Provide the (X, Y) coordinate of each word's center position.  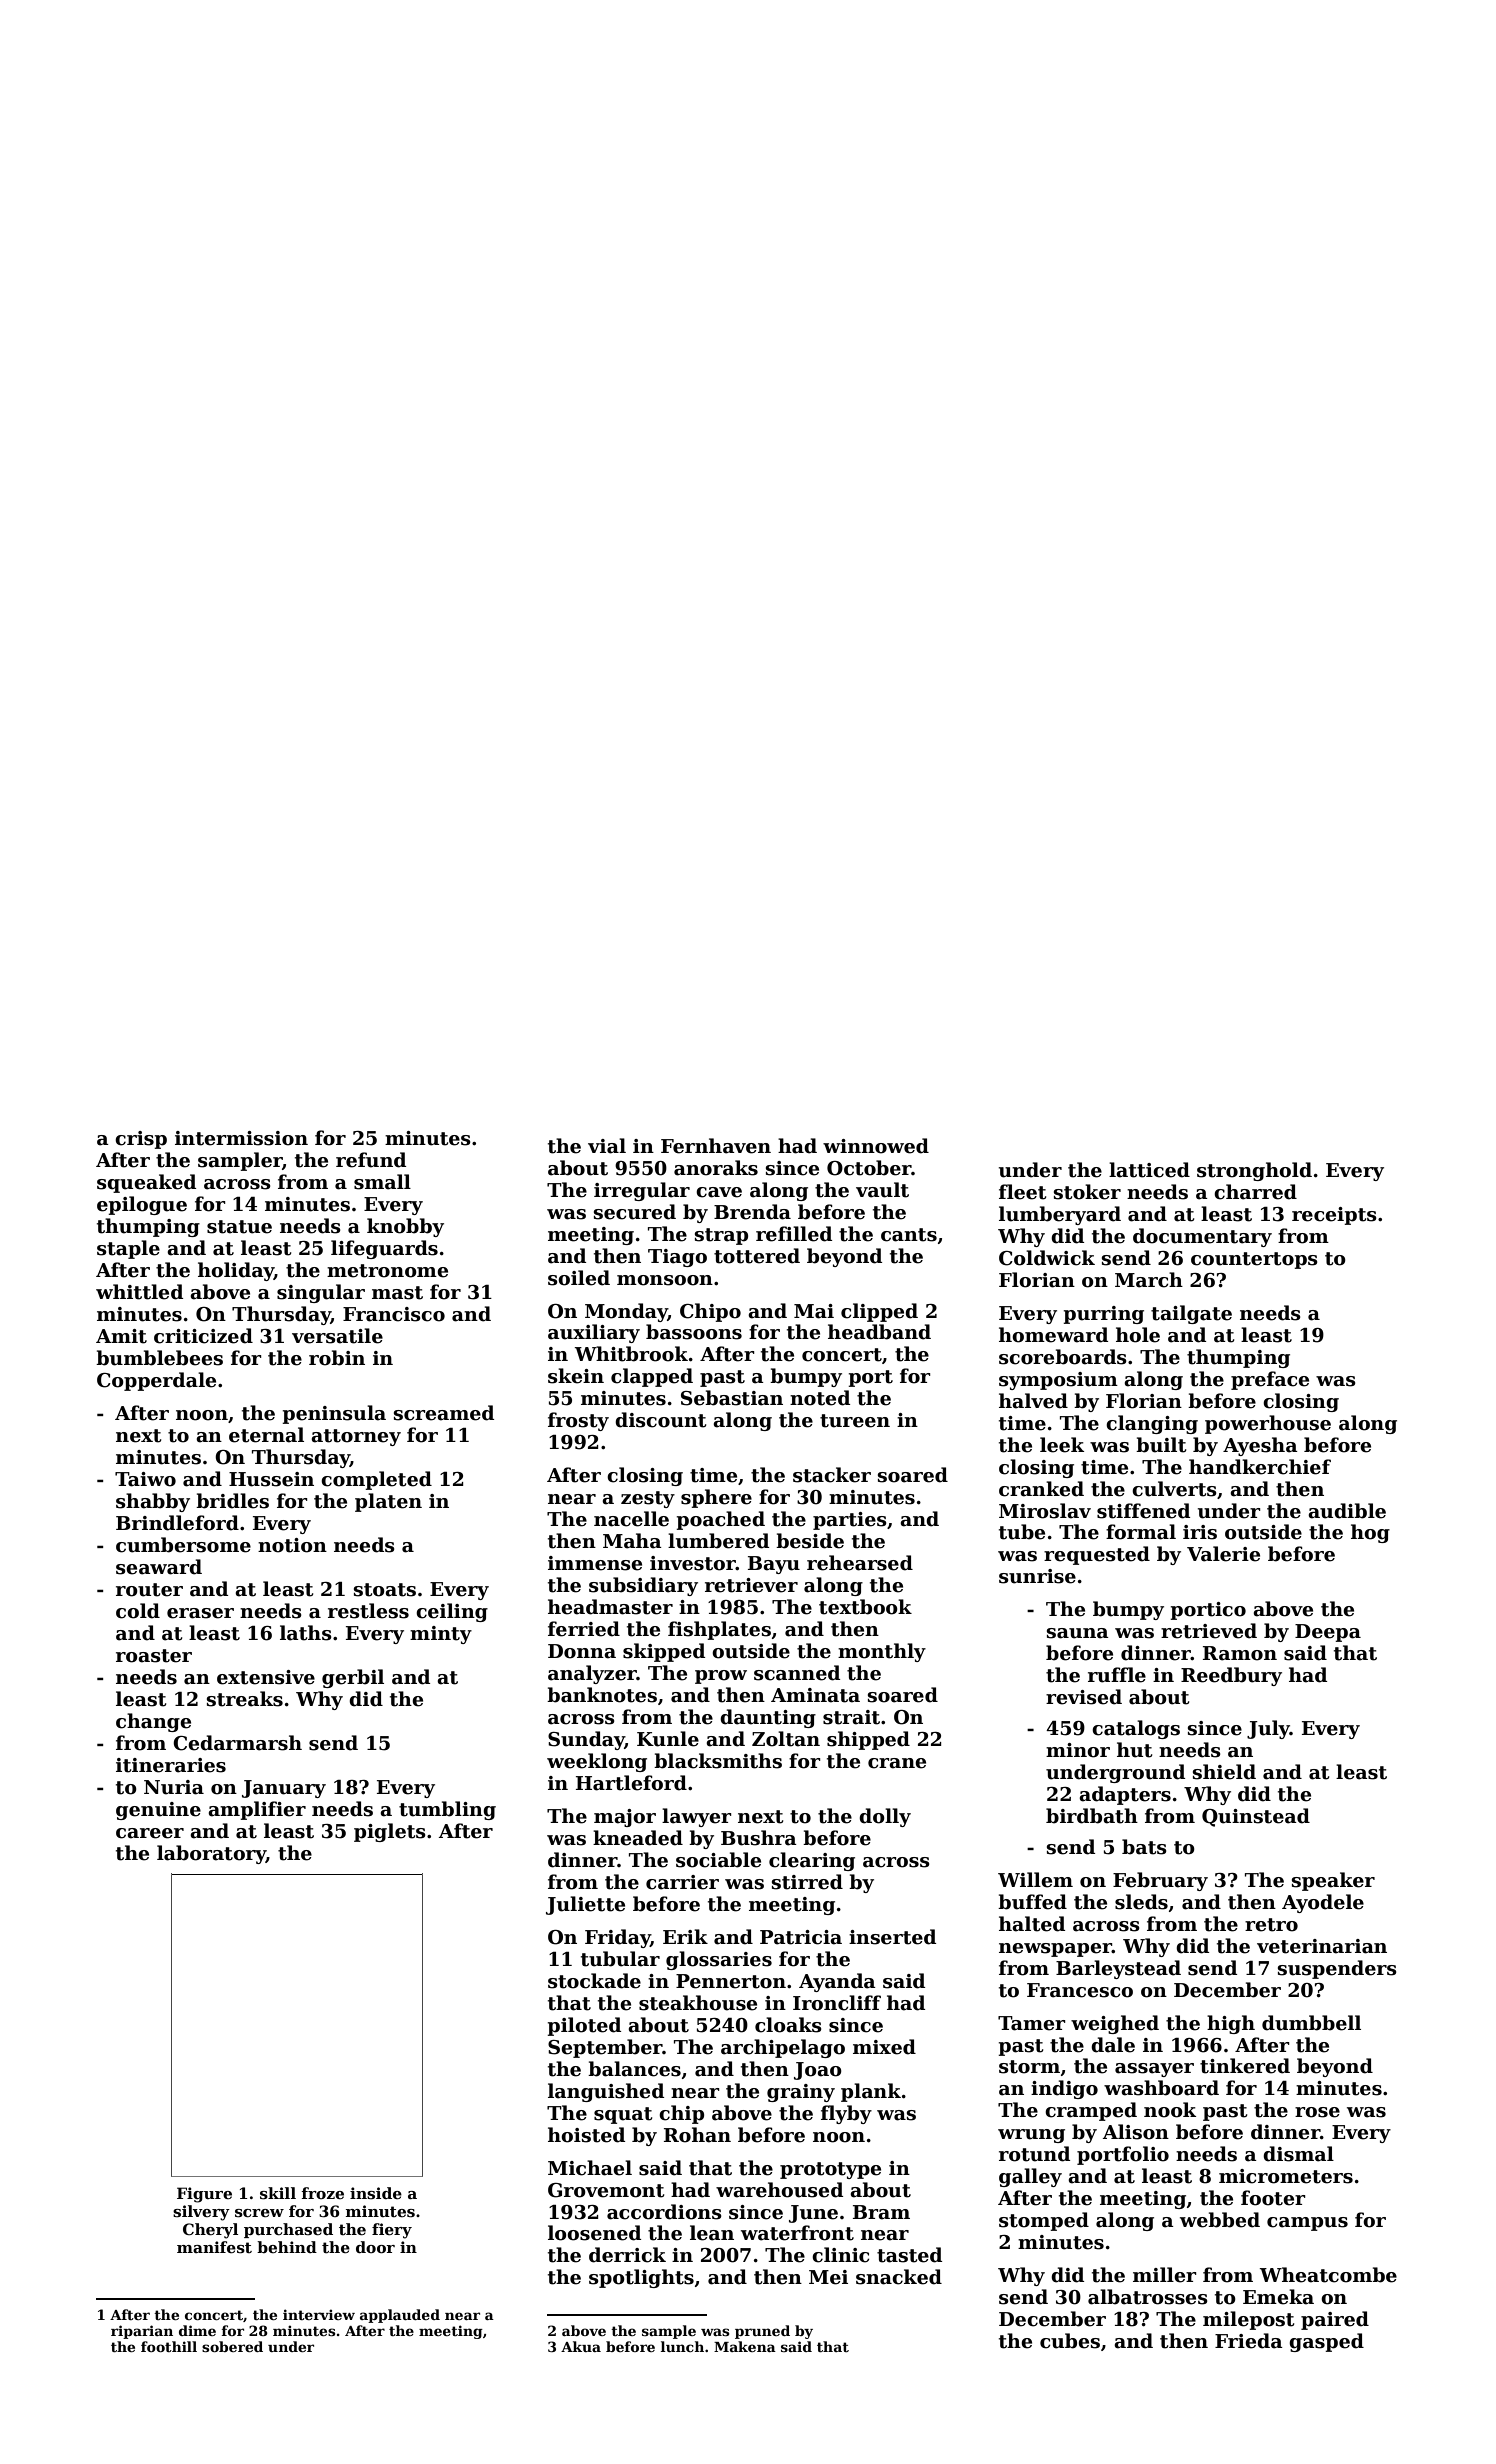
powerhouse (1268, 1424)
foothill (169, 2346)
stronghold (1254, 1171)
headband (879, 1332)
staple (128, 1249)
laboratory (211, 1854)
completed (376, 1480)
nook (1170, 2110)
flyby (846, 2114)
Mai (814, 1311)
